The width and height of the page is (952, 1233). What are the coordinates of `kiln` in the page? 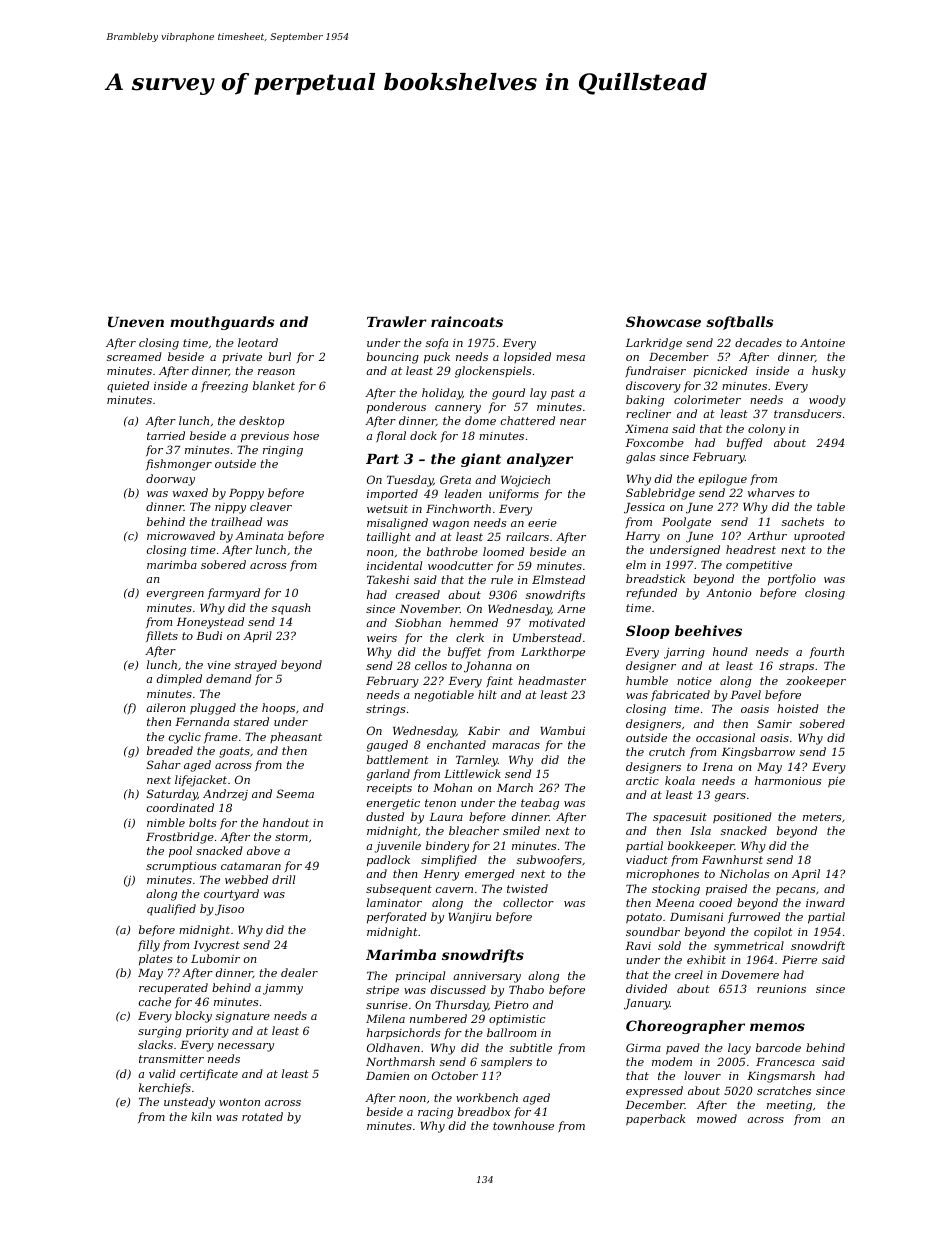 It's located at (201, 1116).
